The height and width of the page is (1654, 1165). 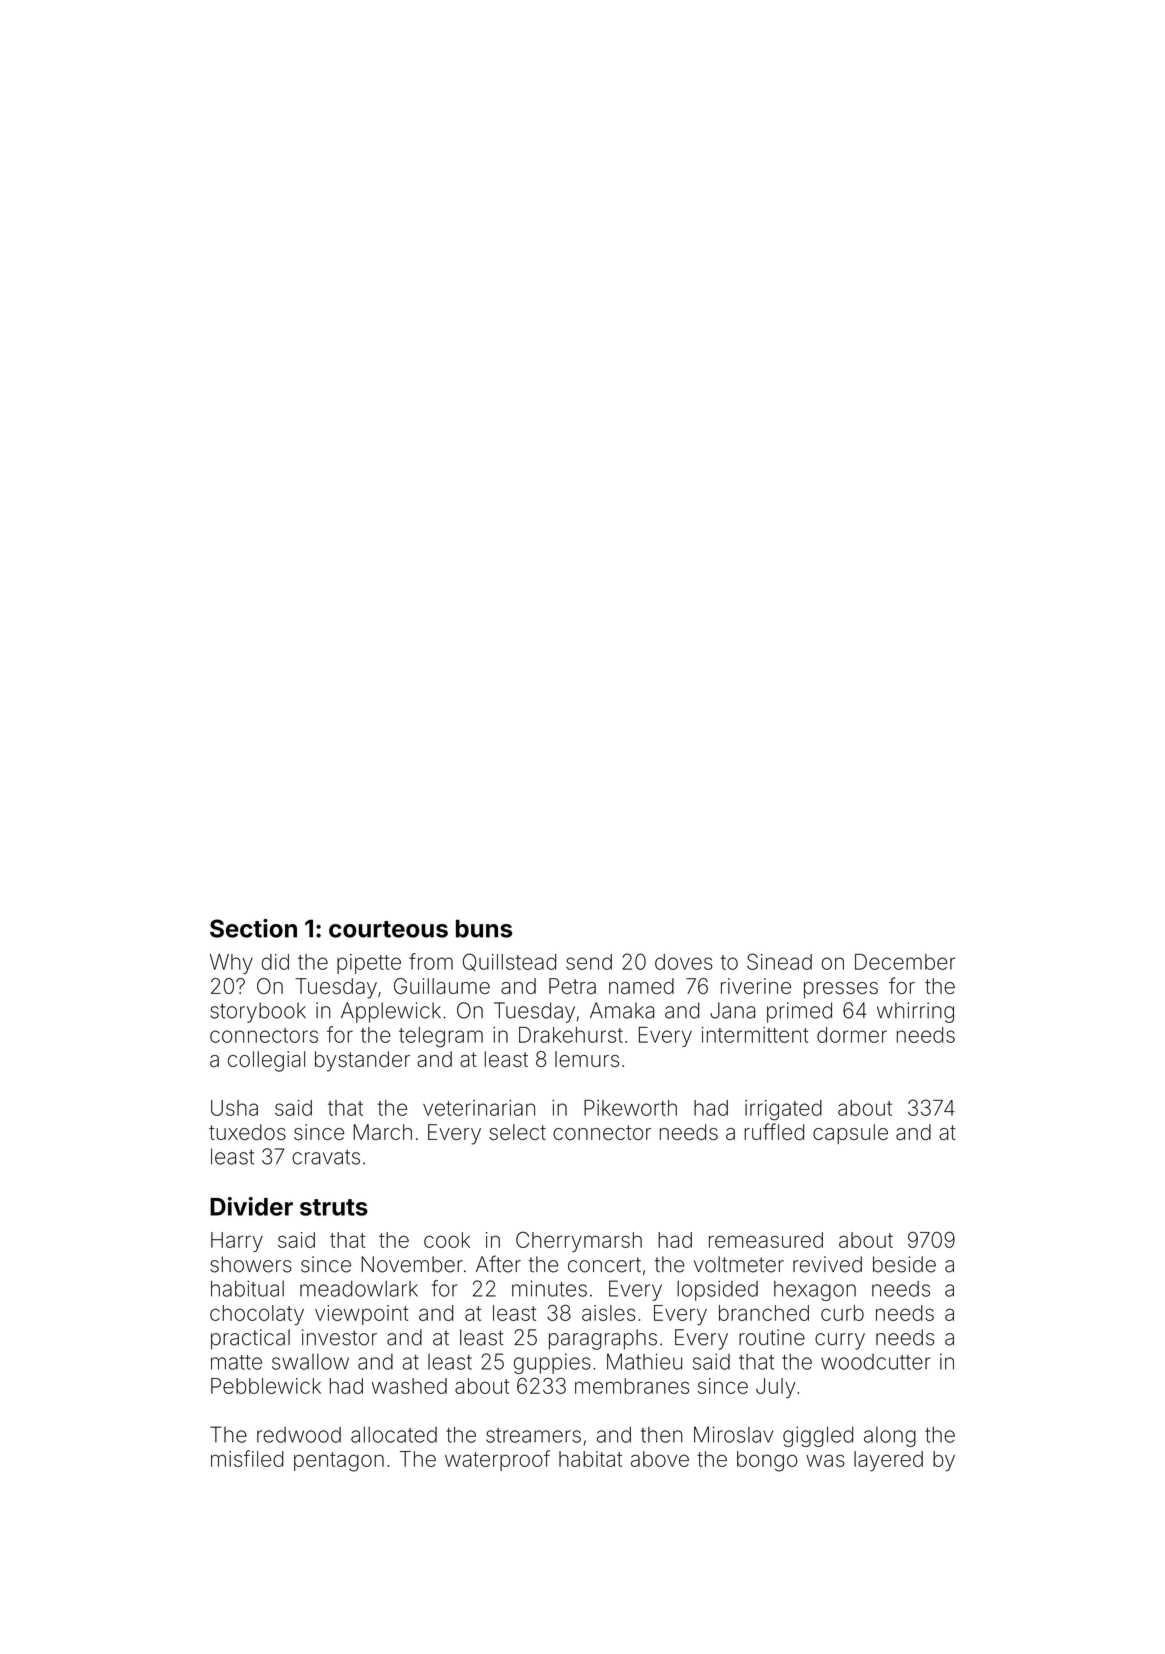 What do you see at coordinates (247, 1132) in the page?
I see `tuxedos` at bounding box center [247, 1132].
